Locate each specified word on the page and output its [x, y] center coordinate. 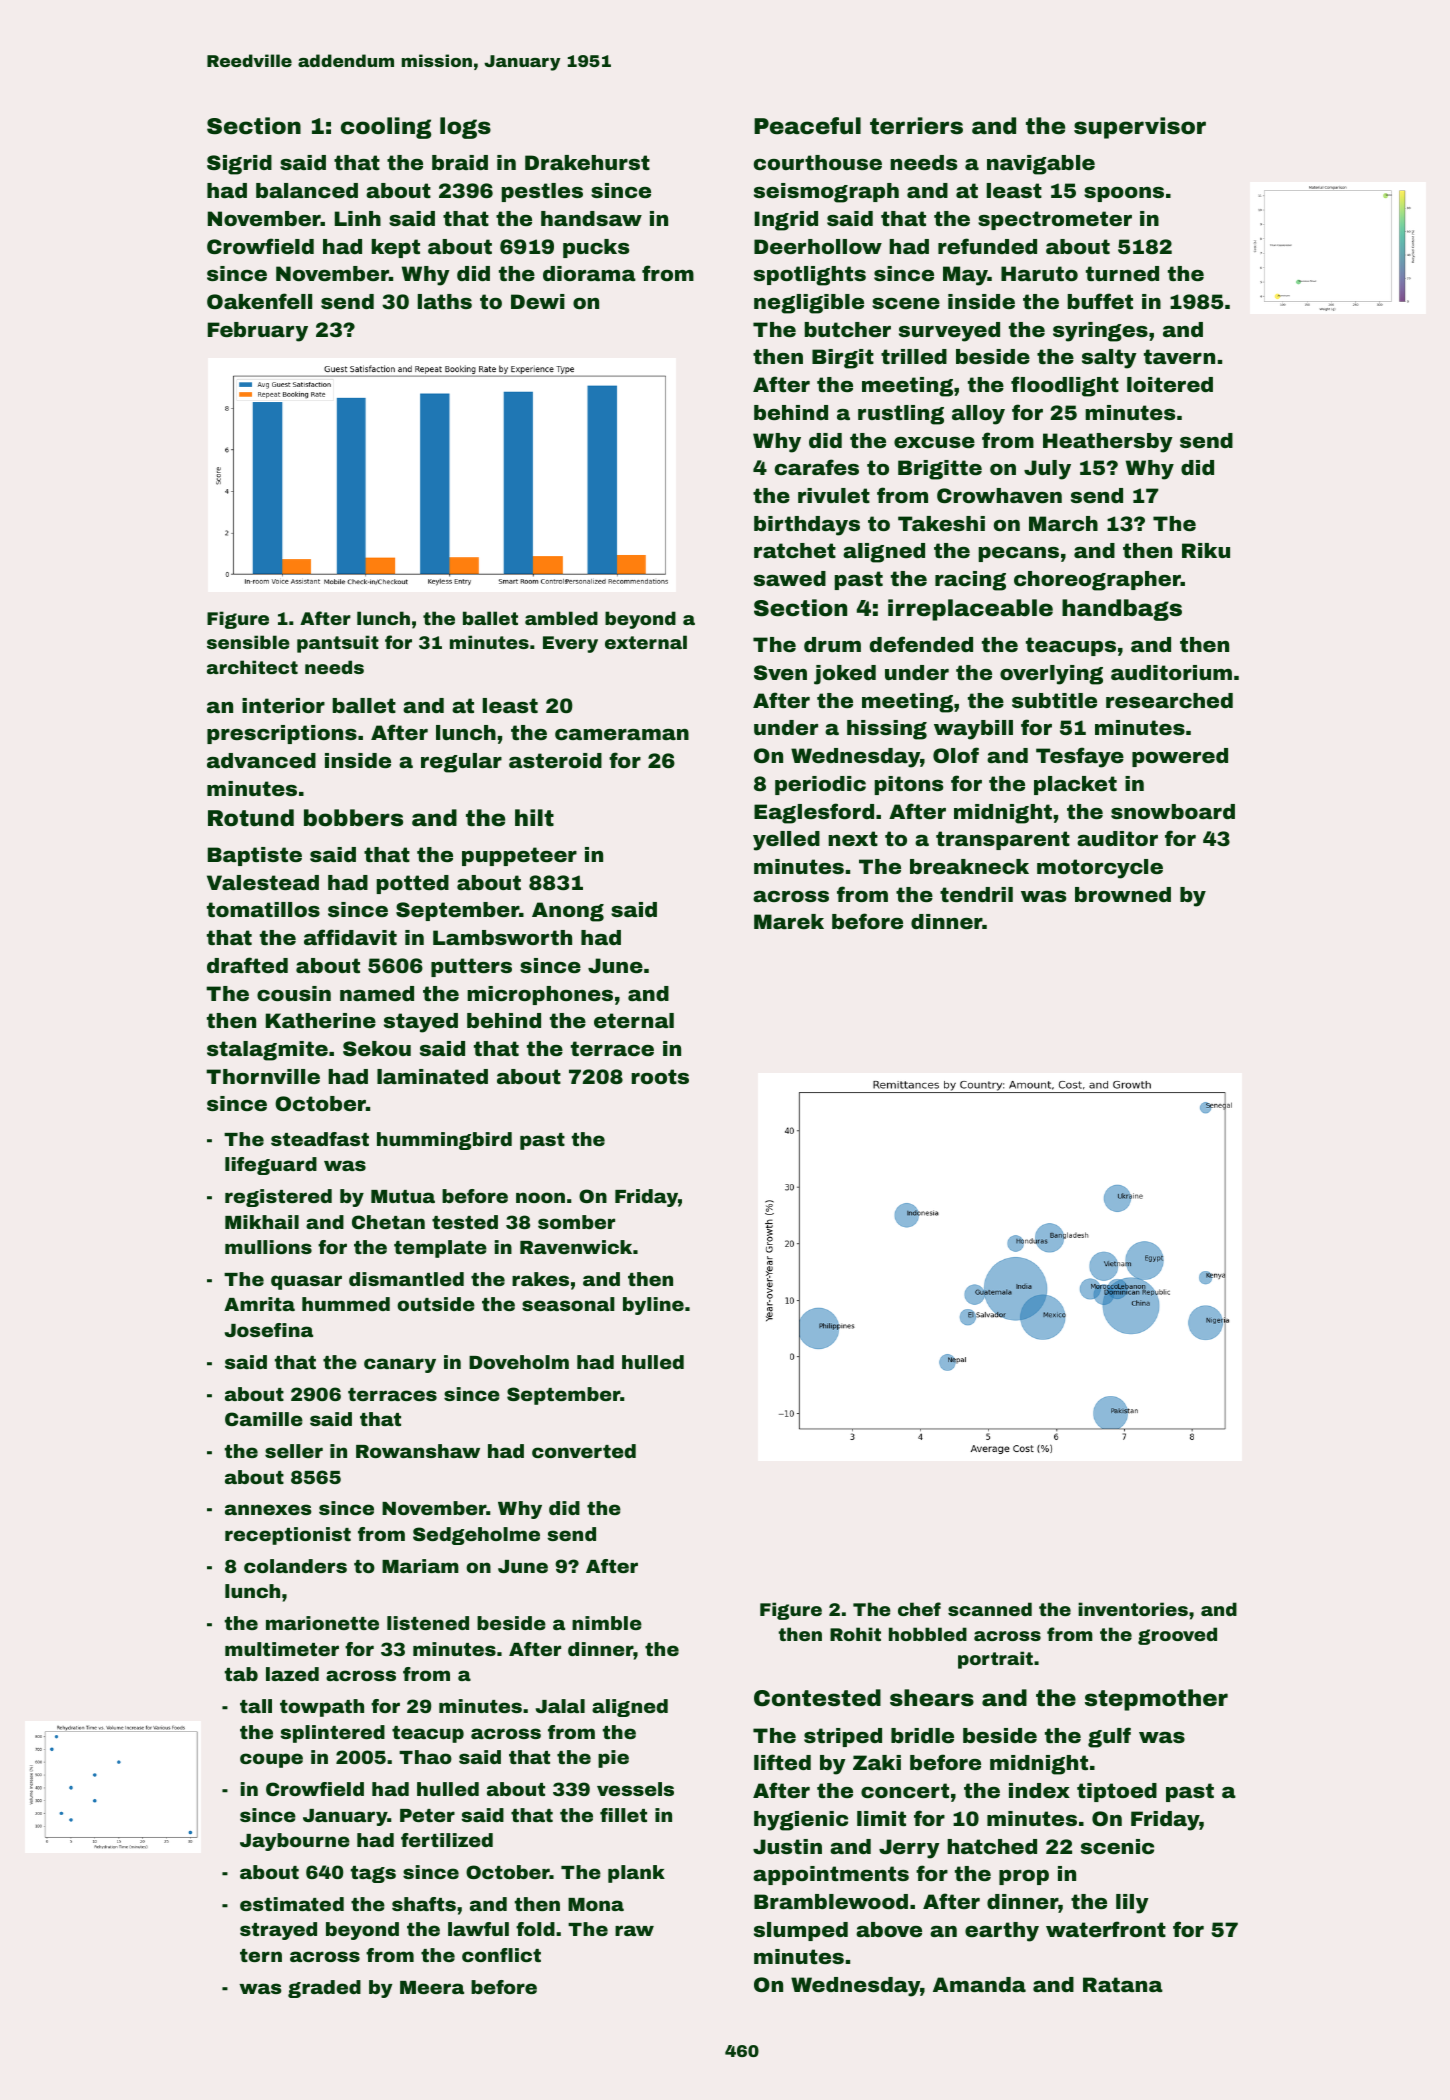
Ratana [1123, 1984]
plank [636, 1874]
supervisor [1140, 128]
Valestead [263, 882]
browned [1123, 894]
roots [660, 1076]
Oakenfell [259, 301]
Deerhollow [818, 246]
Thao [425, 1757]
